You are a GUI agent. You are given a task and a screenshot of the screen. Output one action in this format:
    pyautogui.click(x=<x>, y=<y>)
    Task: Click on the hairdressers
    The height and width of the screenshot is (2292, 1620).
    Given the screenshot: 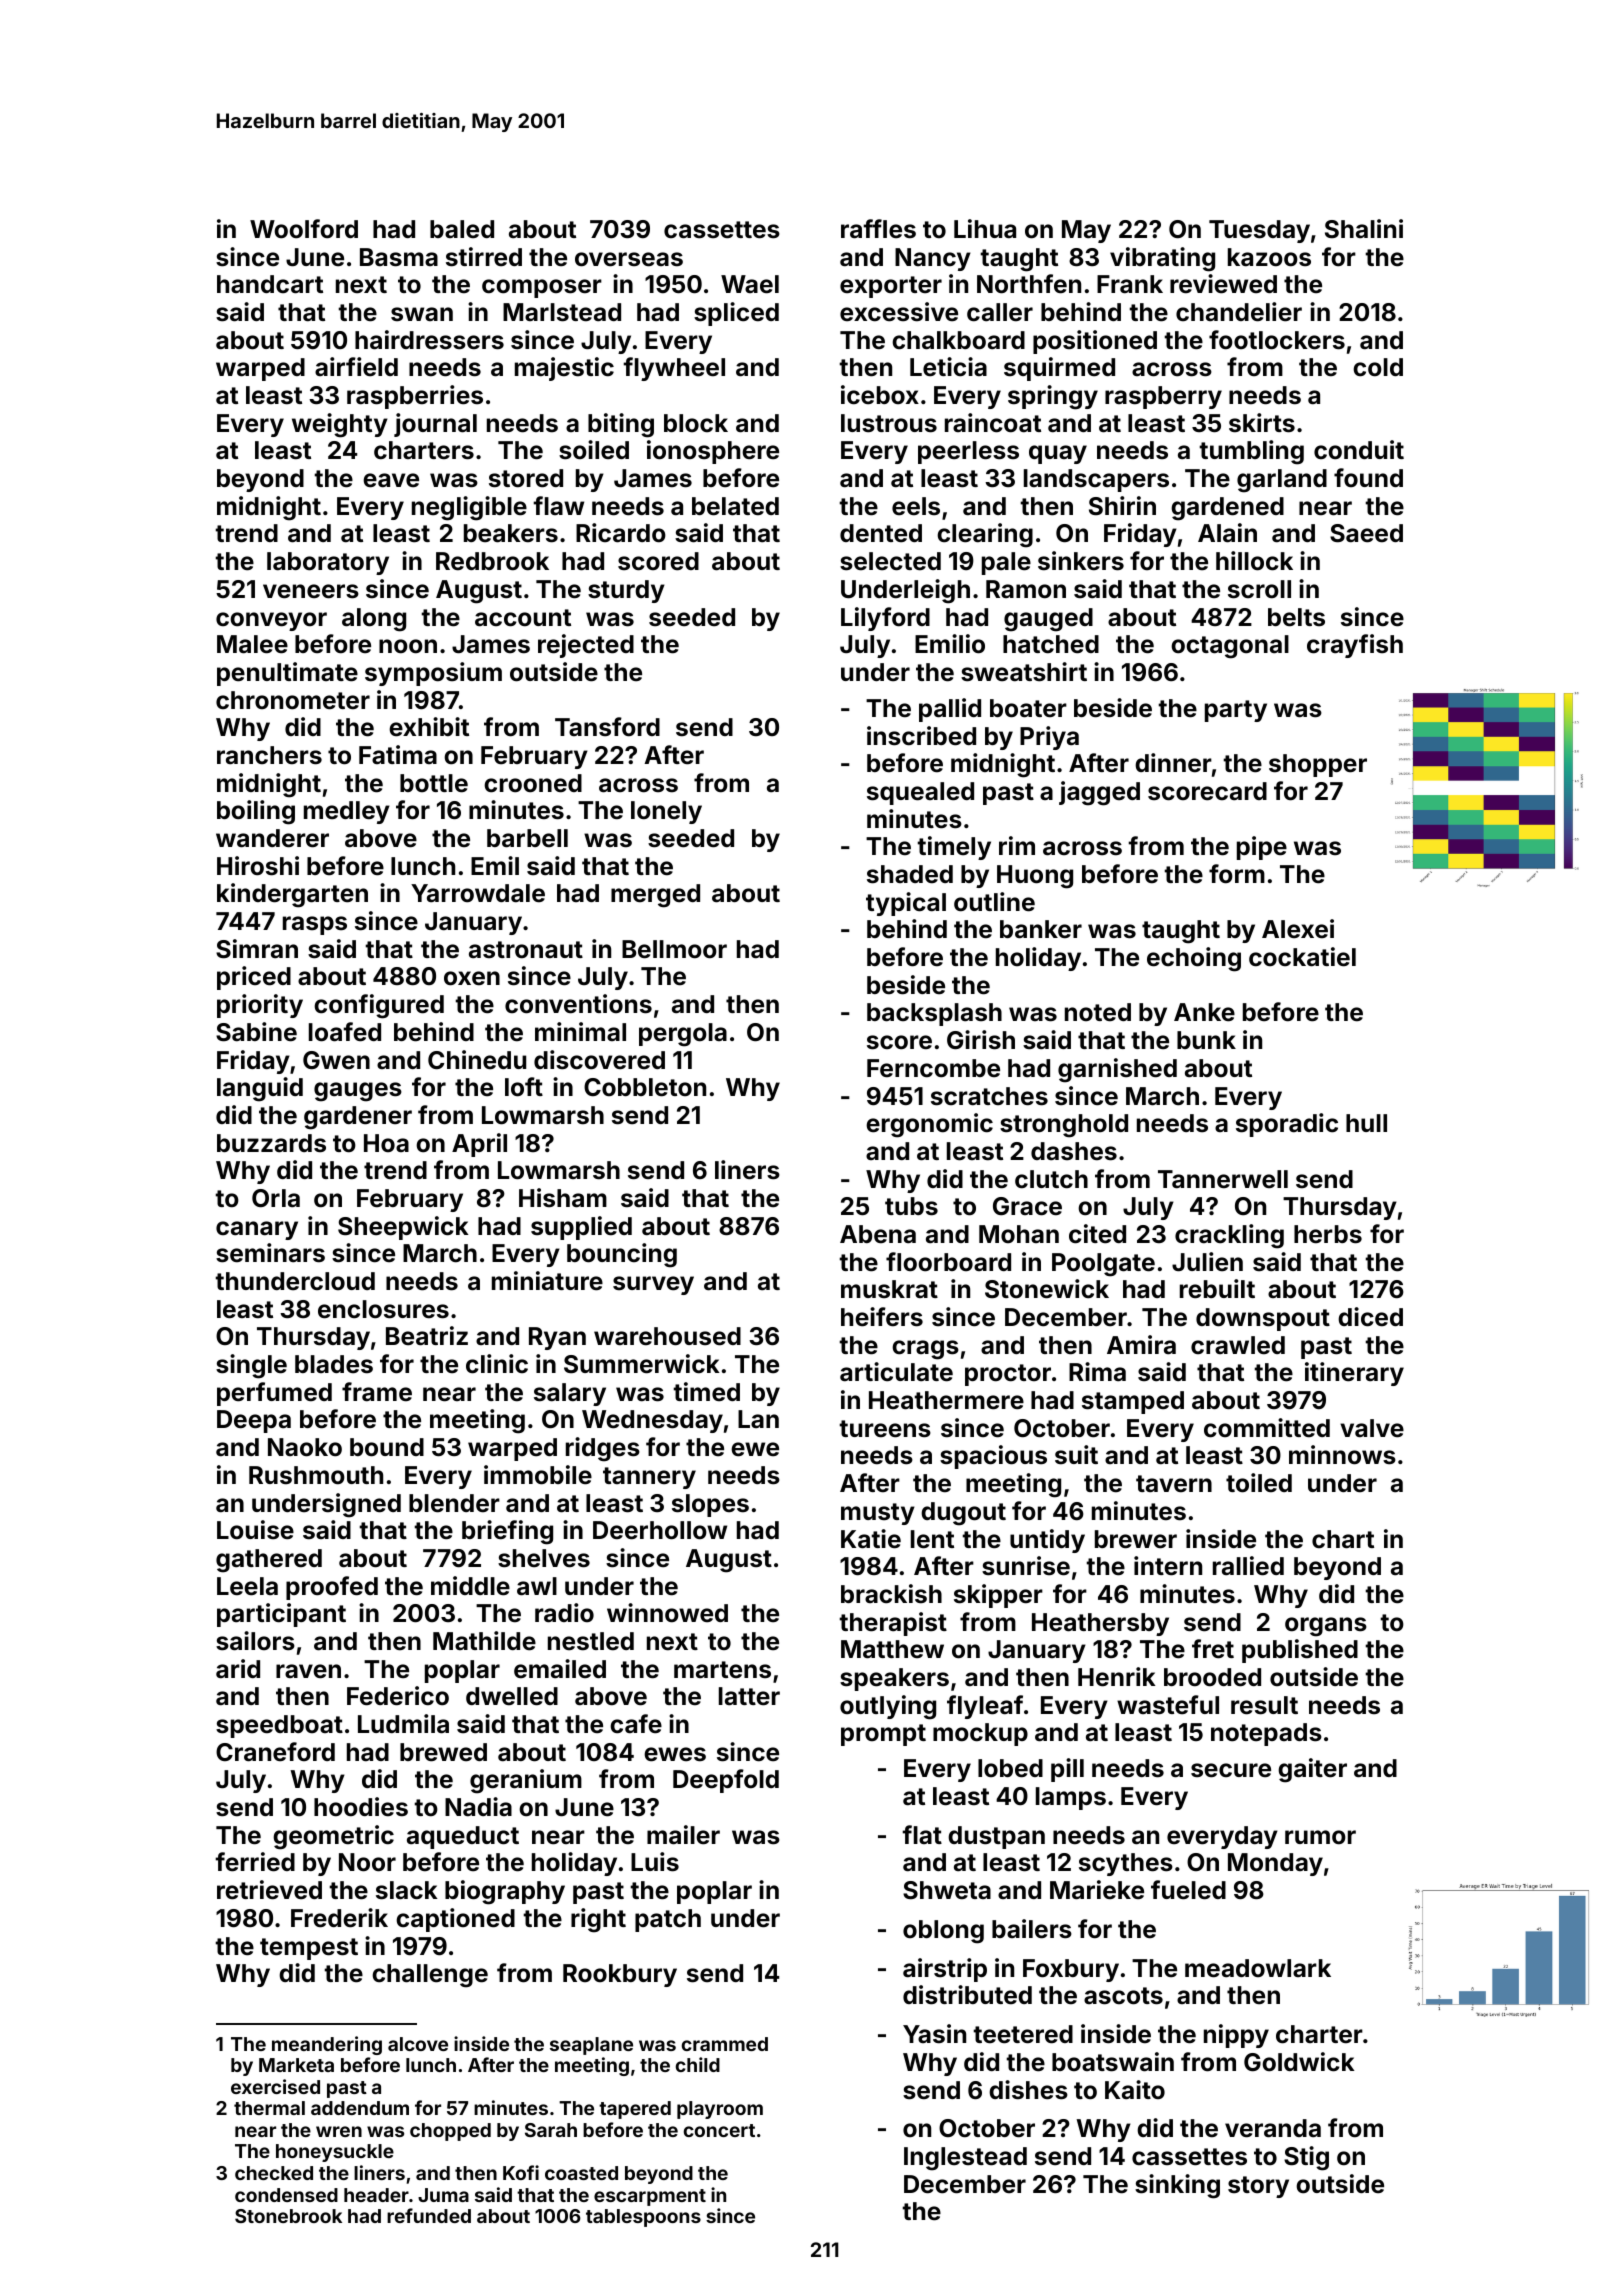 What is the action you would take?
    pyautogui.click(x=429, y=340)
